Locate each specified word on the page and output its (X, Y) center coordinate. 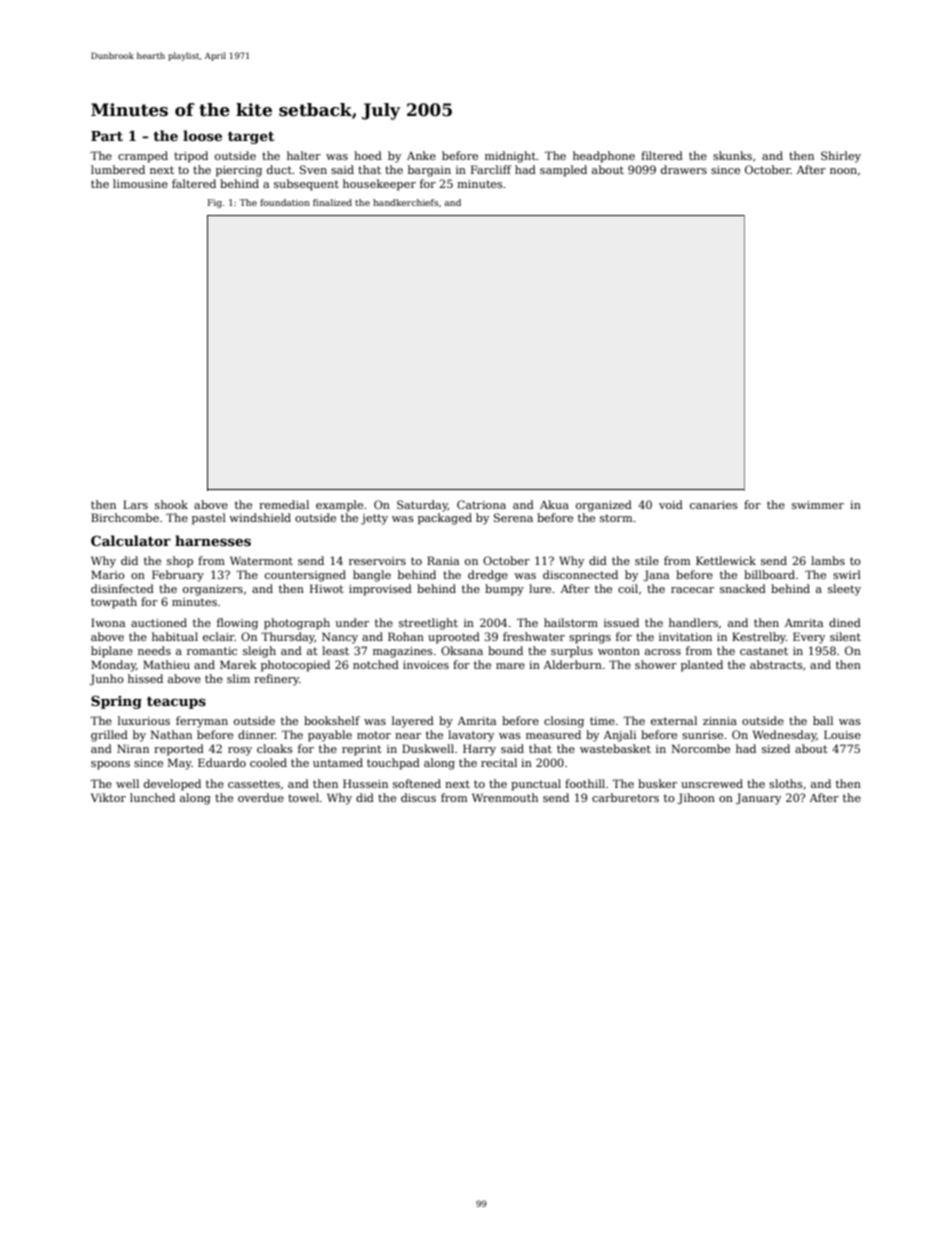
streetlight (428, 624)
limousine (140, 183)
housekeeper (379, 185)
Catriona (481, 504)
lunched (152, 797)
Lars (135, 504)
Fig (215, 203)
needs (154, 650)
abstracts (776, 664)
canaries (714, 505)
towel (303, 797)
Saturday (422, 506)
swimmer (818, 505)
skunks (732, 155)
